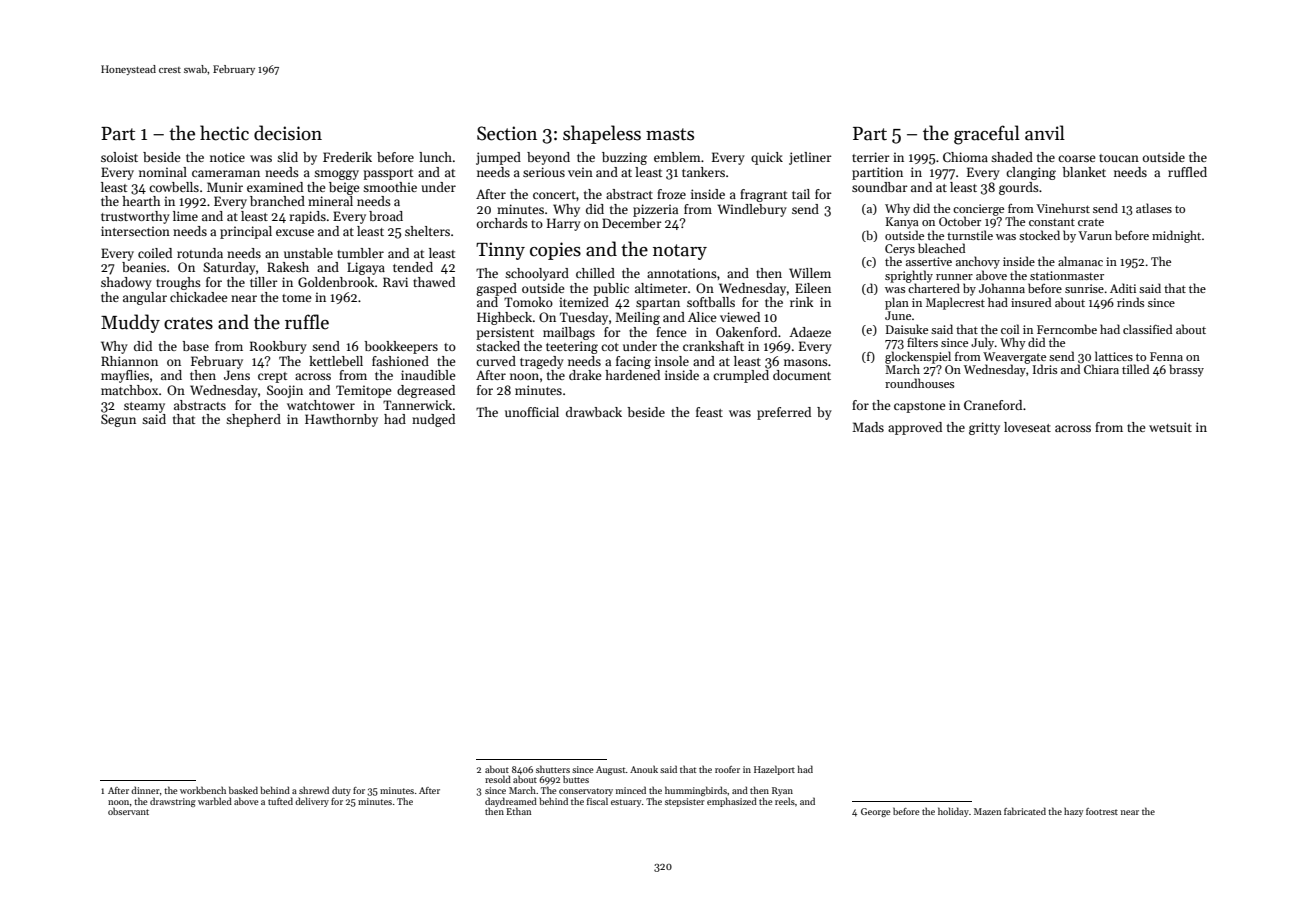 Image resolution: width=1308 pixels, height=924 pixels. What do you see at coordinates (433, 420) in the screenshot?
I see `nudged` at bounding box center [433, 420].
